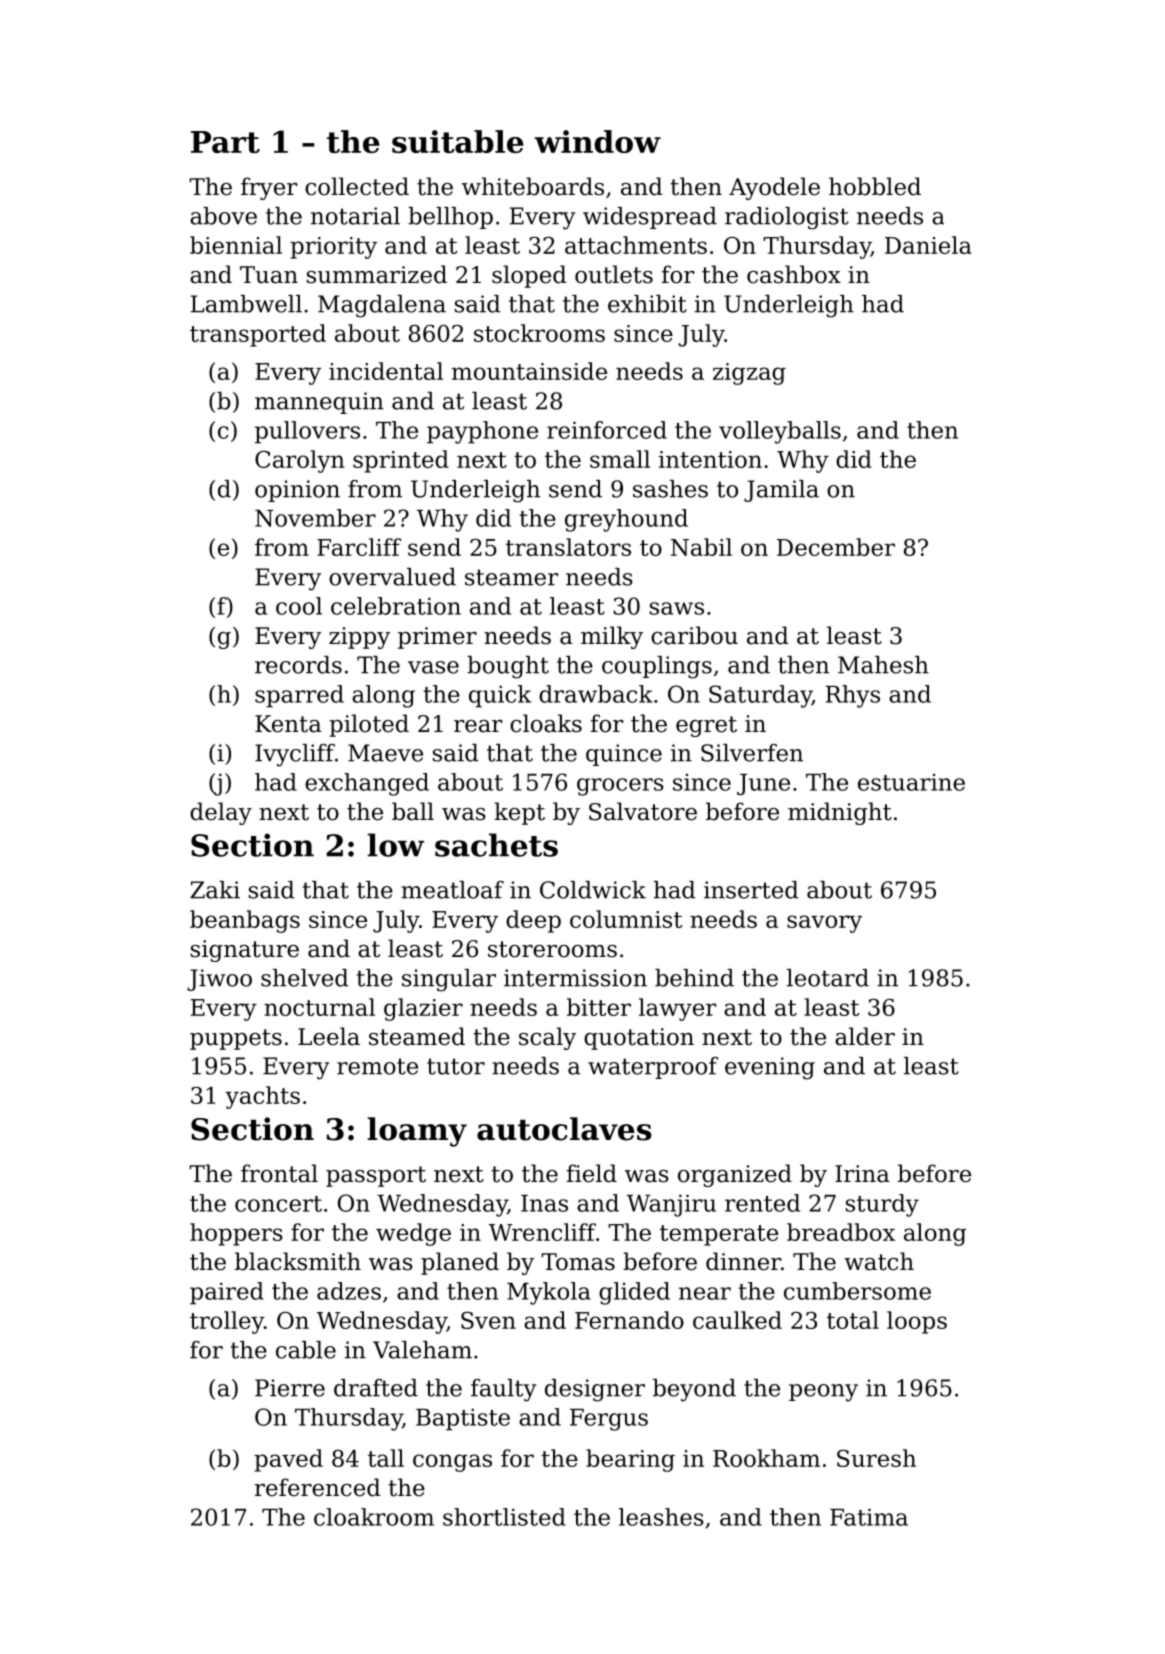  What do you see at coordinates (355, 216) in the screenshot?
I see `notarial` at bounding box center [355, 216].
